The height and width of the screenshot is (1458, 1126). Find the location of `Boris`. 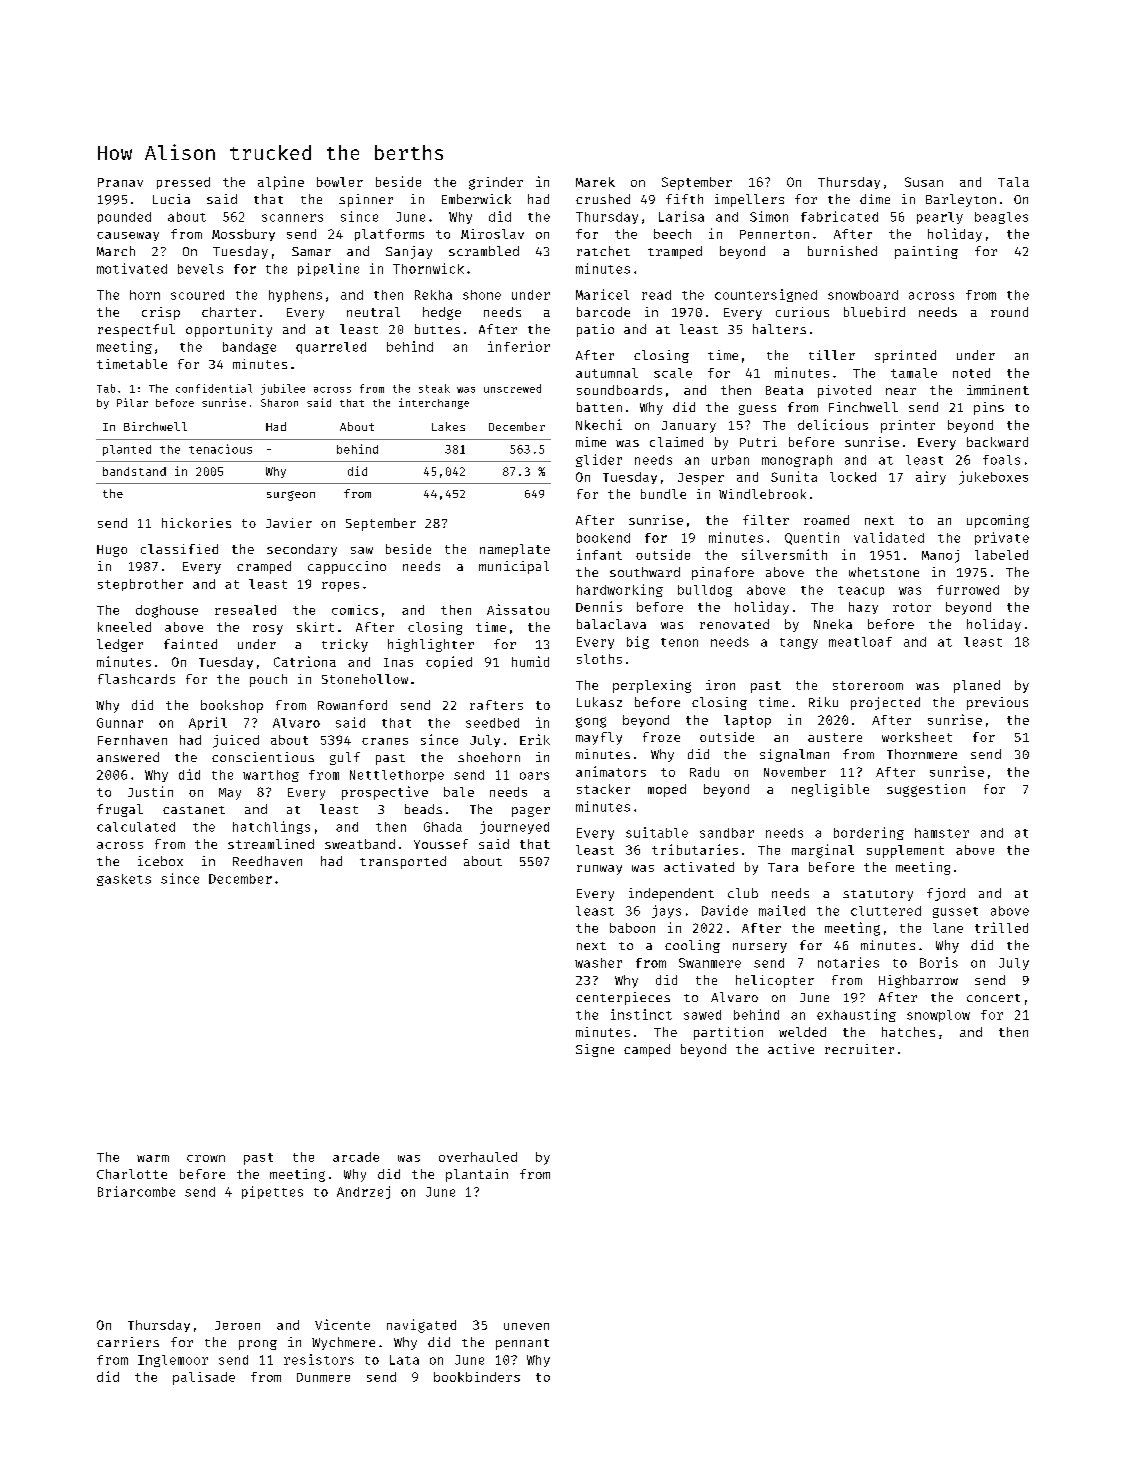

Boris is located at coordinates (939, 962).
